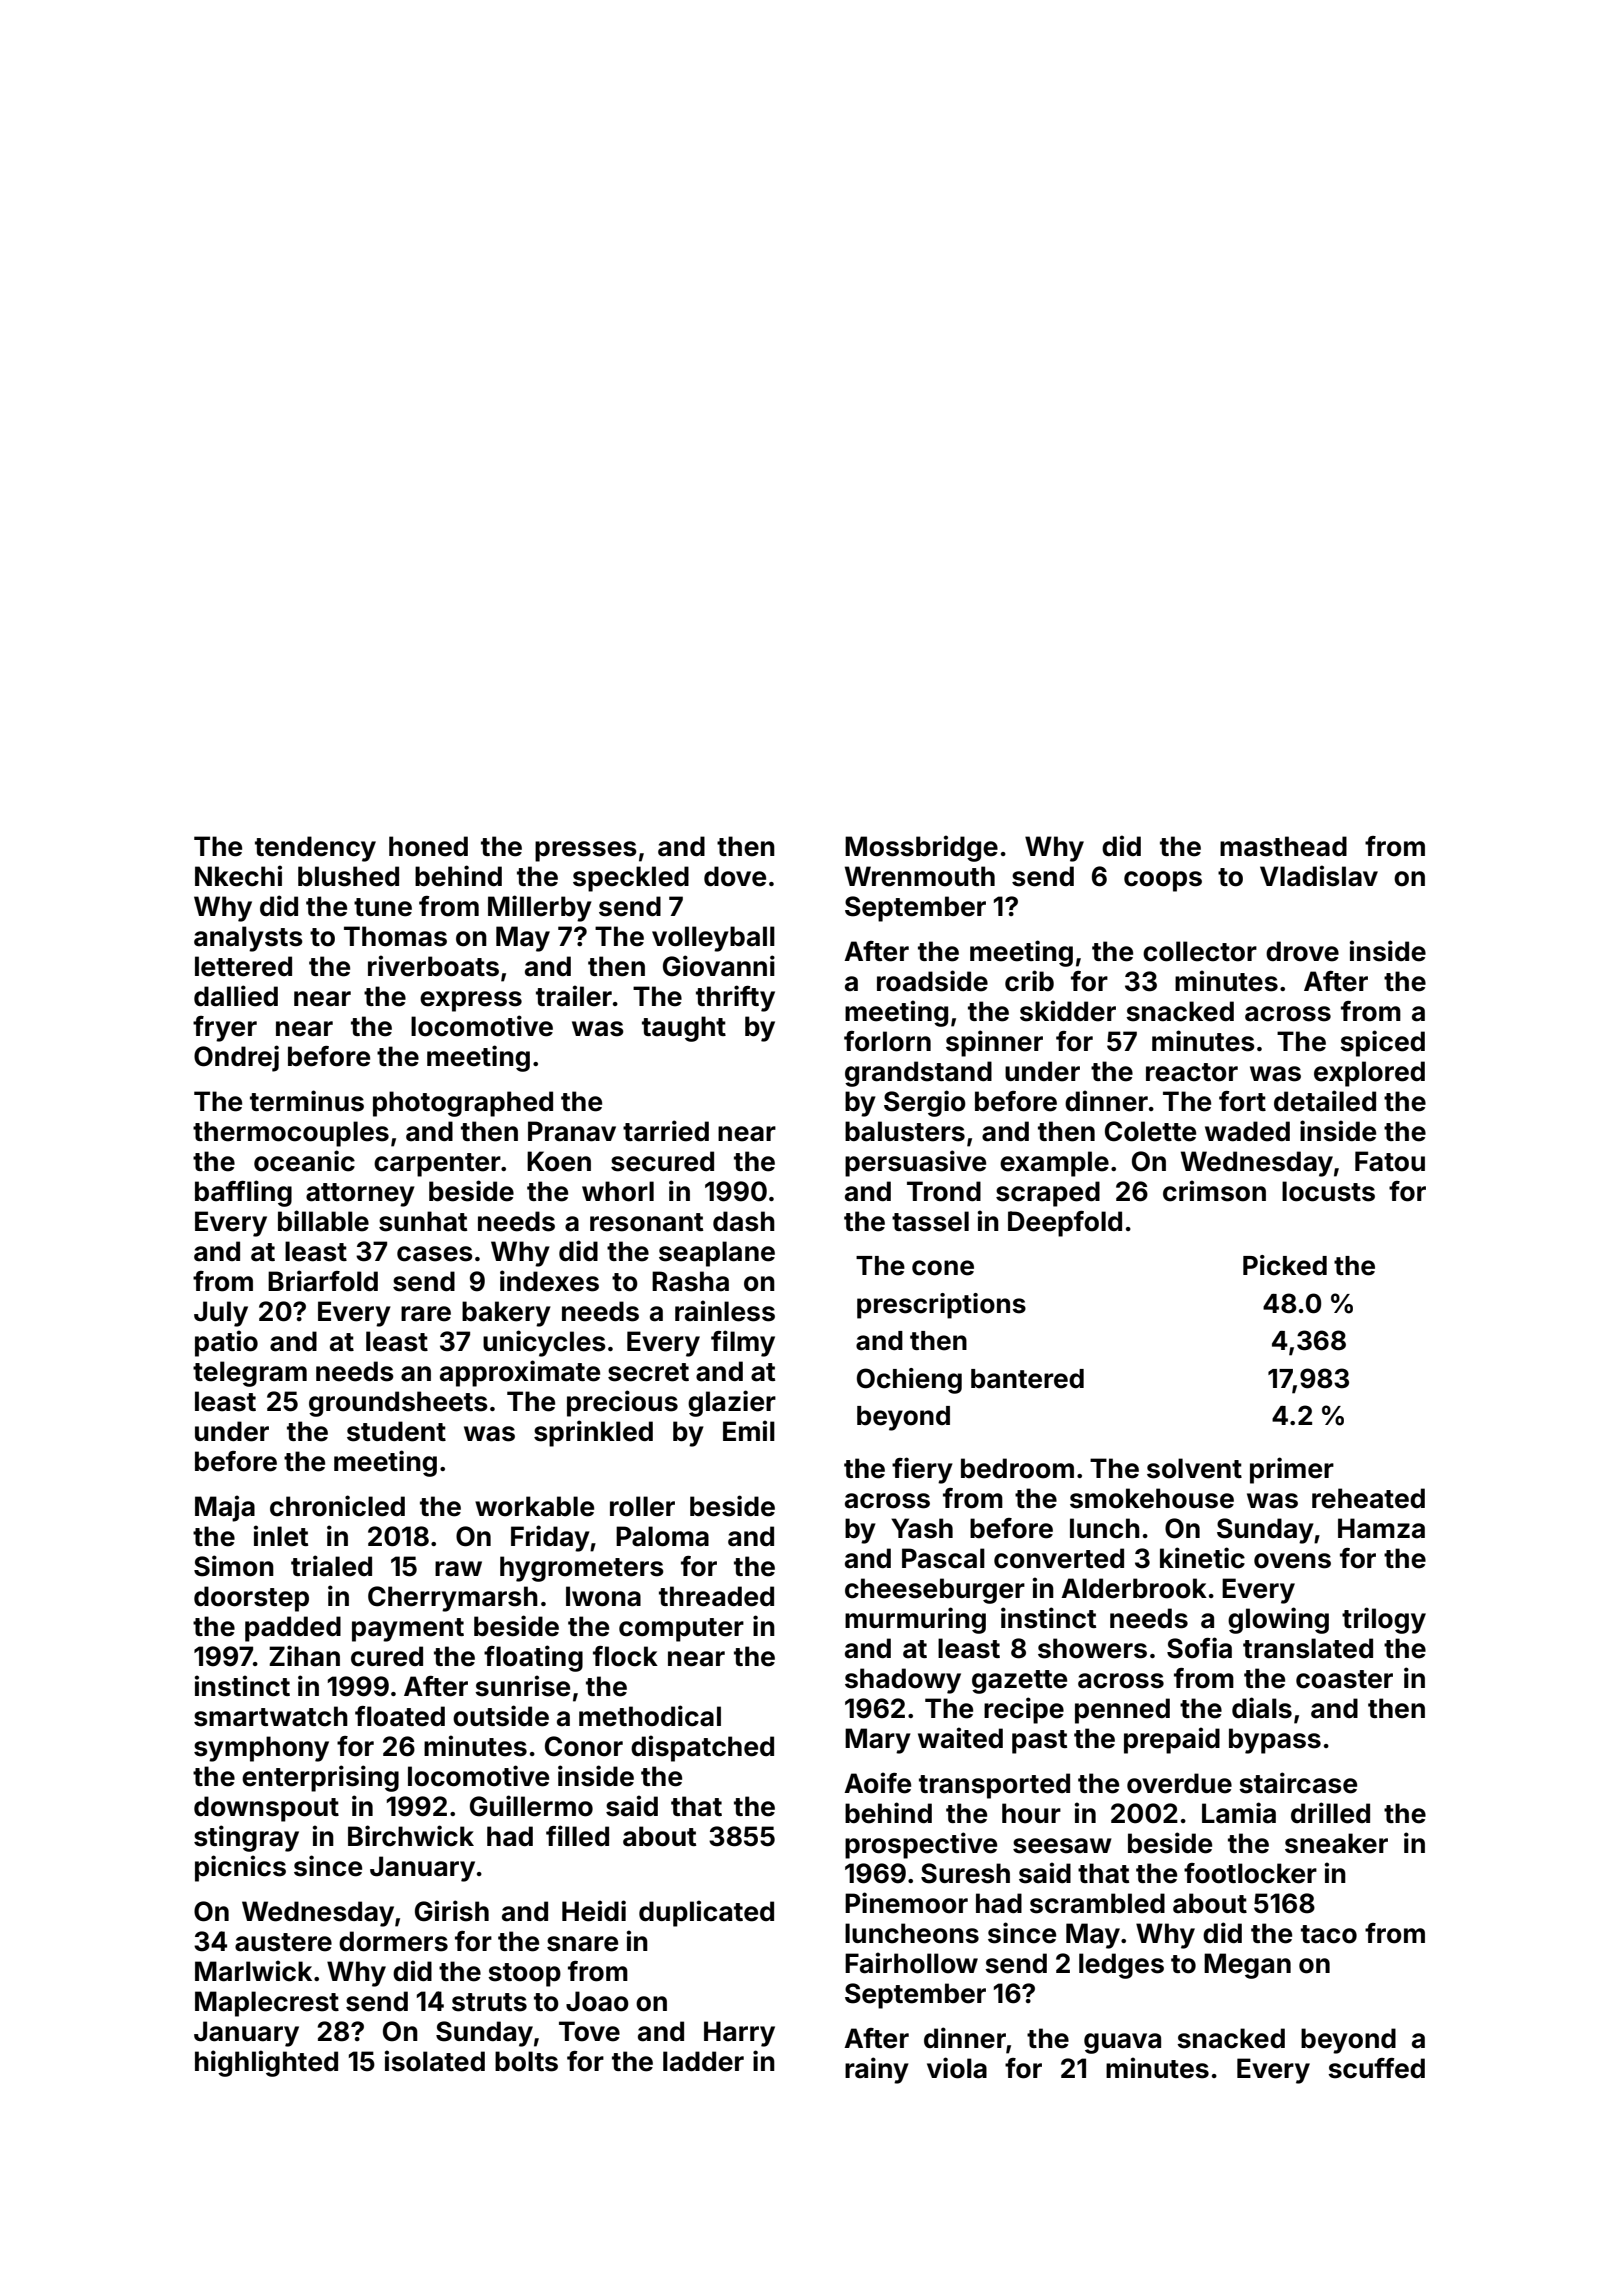  Describe the element at coordinates (266, 2063) in the screenshot. I see `highlighted` at that location.
